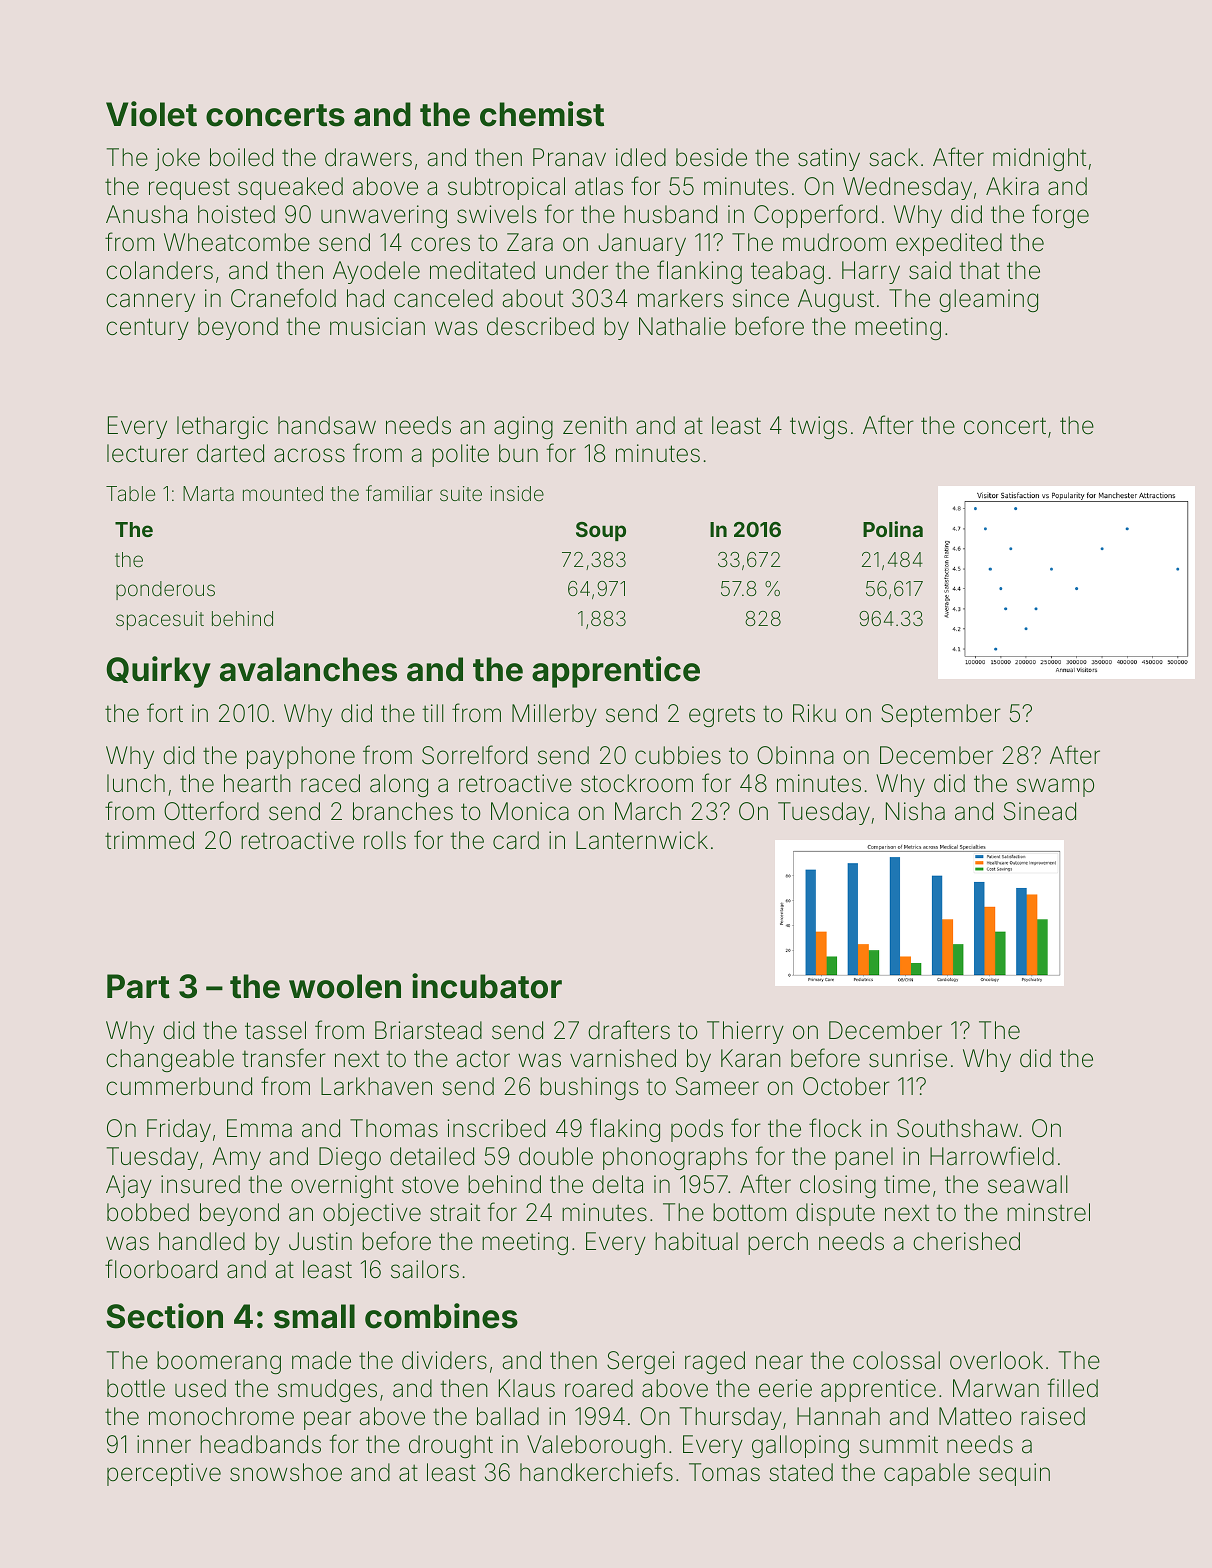 The width and height of the screenshot is (1212, 1568). I want to click on boiled, so click(241, 157).
